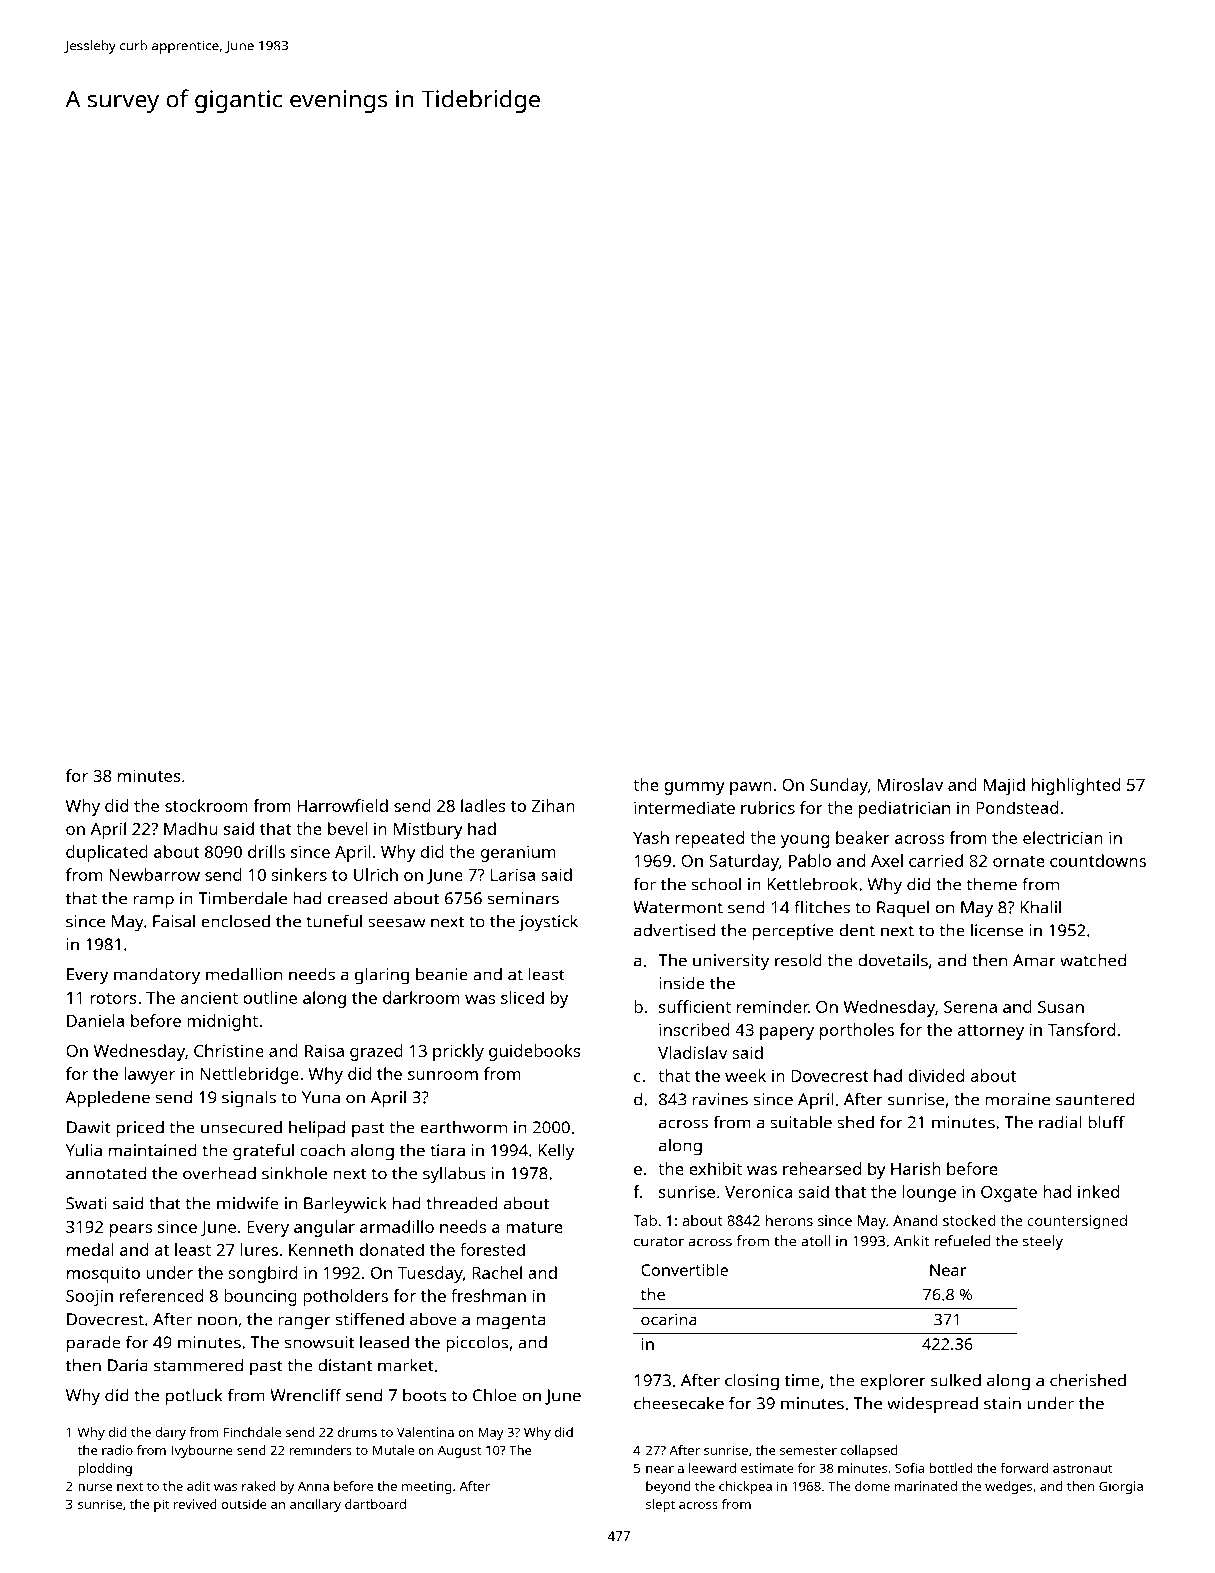  What do you see at coordinates (863, 837) in the screenshot?
I see `beaker` at bounding box center [863, 837].
